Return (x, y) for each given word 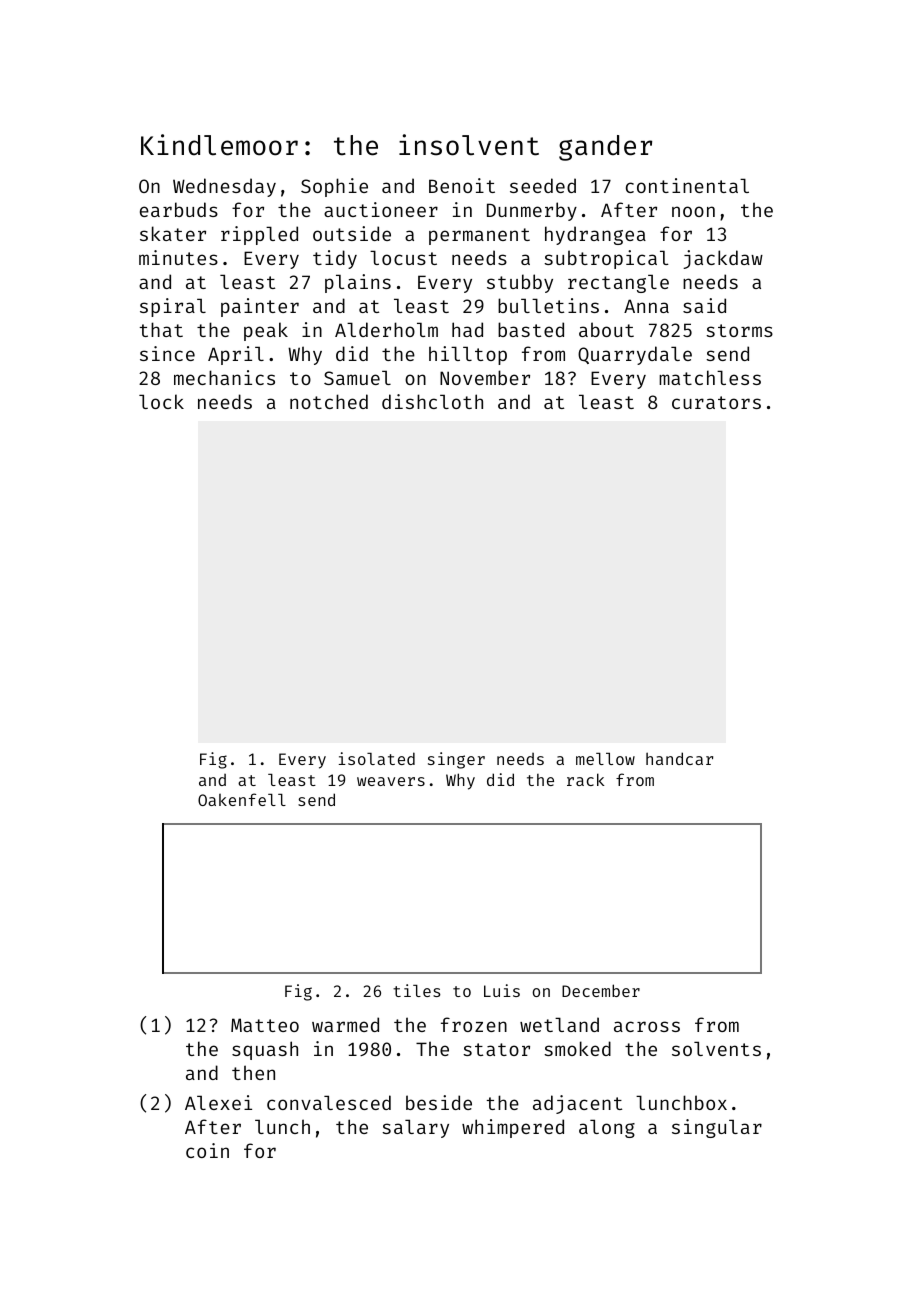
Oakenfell (242, 799)
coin (207, 1150)
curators (716, 402)
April (236, 355)
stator (496, 1049)
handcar (679, 758)
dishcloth (432, 401)
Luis (502, 990)
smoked (577, 1048)
